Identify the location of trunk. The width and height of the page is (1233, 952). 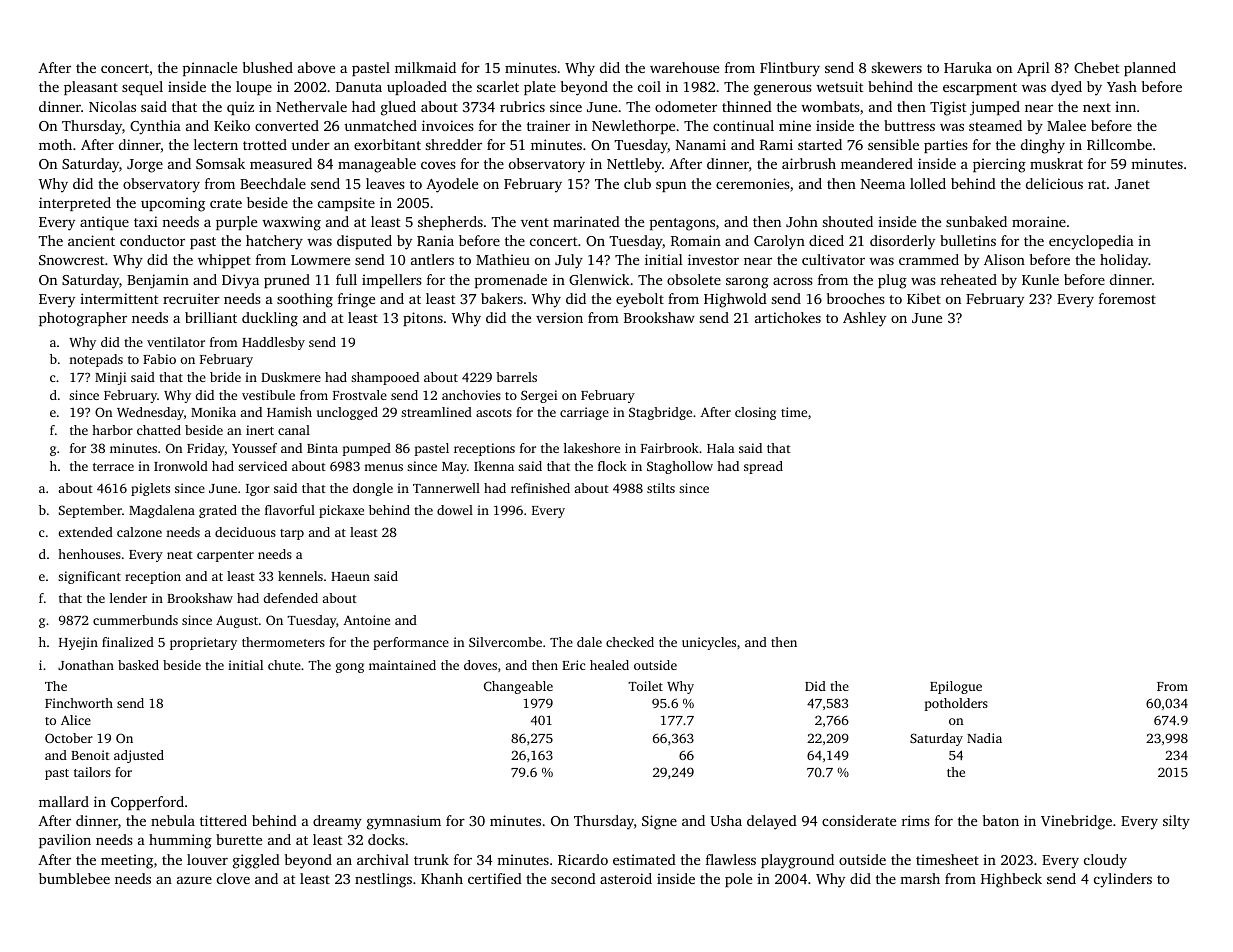
(431, 859).
